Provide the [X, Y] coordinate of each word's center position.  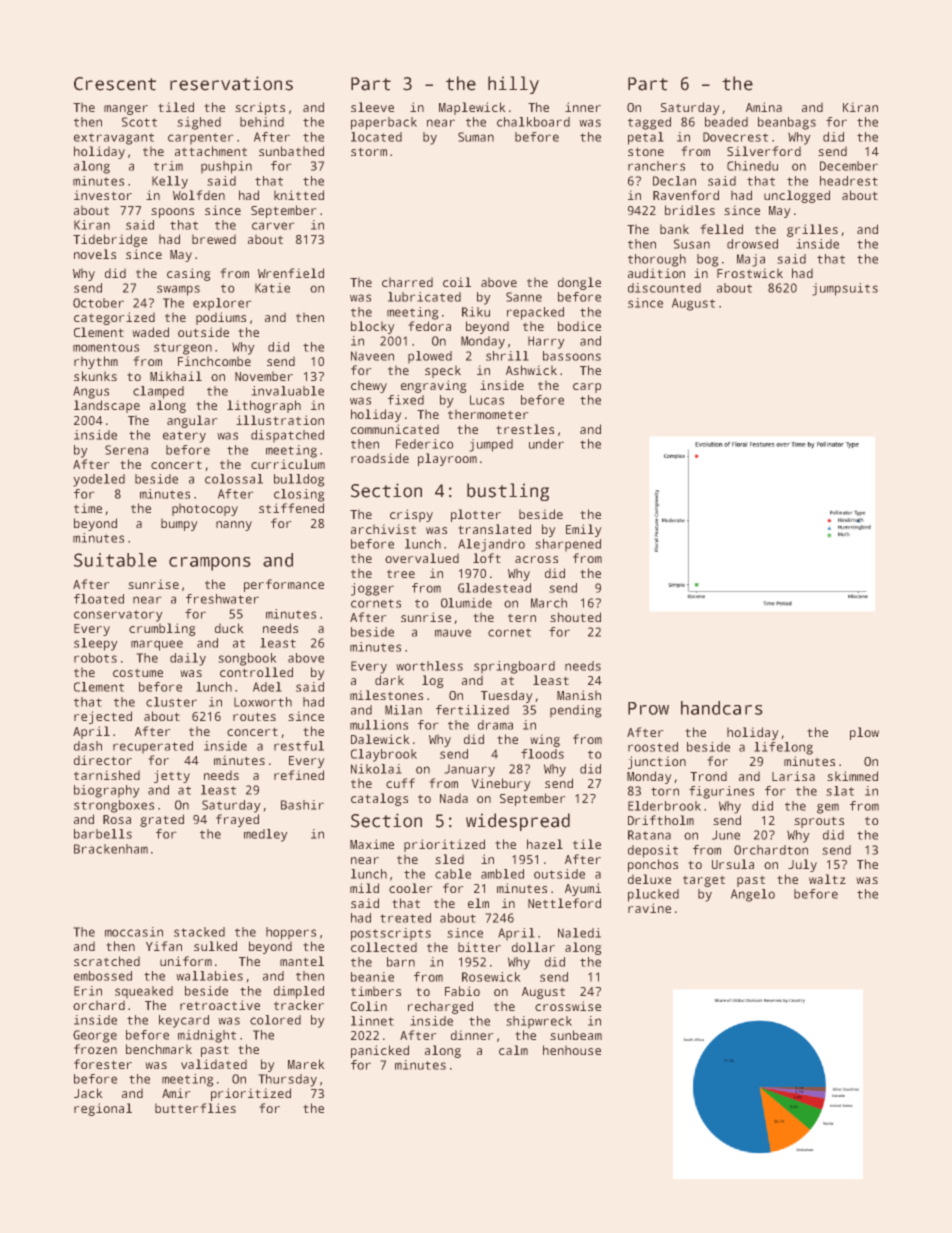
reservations [231, 83]
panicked [380, 1051]
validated [214, 1064]
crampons [210, 564]
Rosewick [491, 977]
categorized [114, 318]
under [546, 444]
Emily [584, 530]
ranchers [656, 166]
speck [443, 371]
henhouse [572, 1050]
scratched [107, 961]
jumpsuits [845, 289]
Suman [476, 137]
